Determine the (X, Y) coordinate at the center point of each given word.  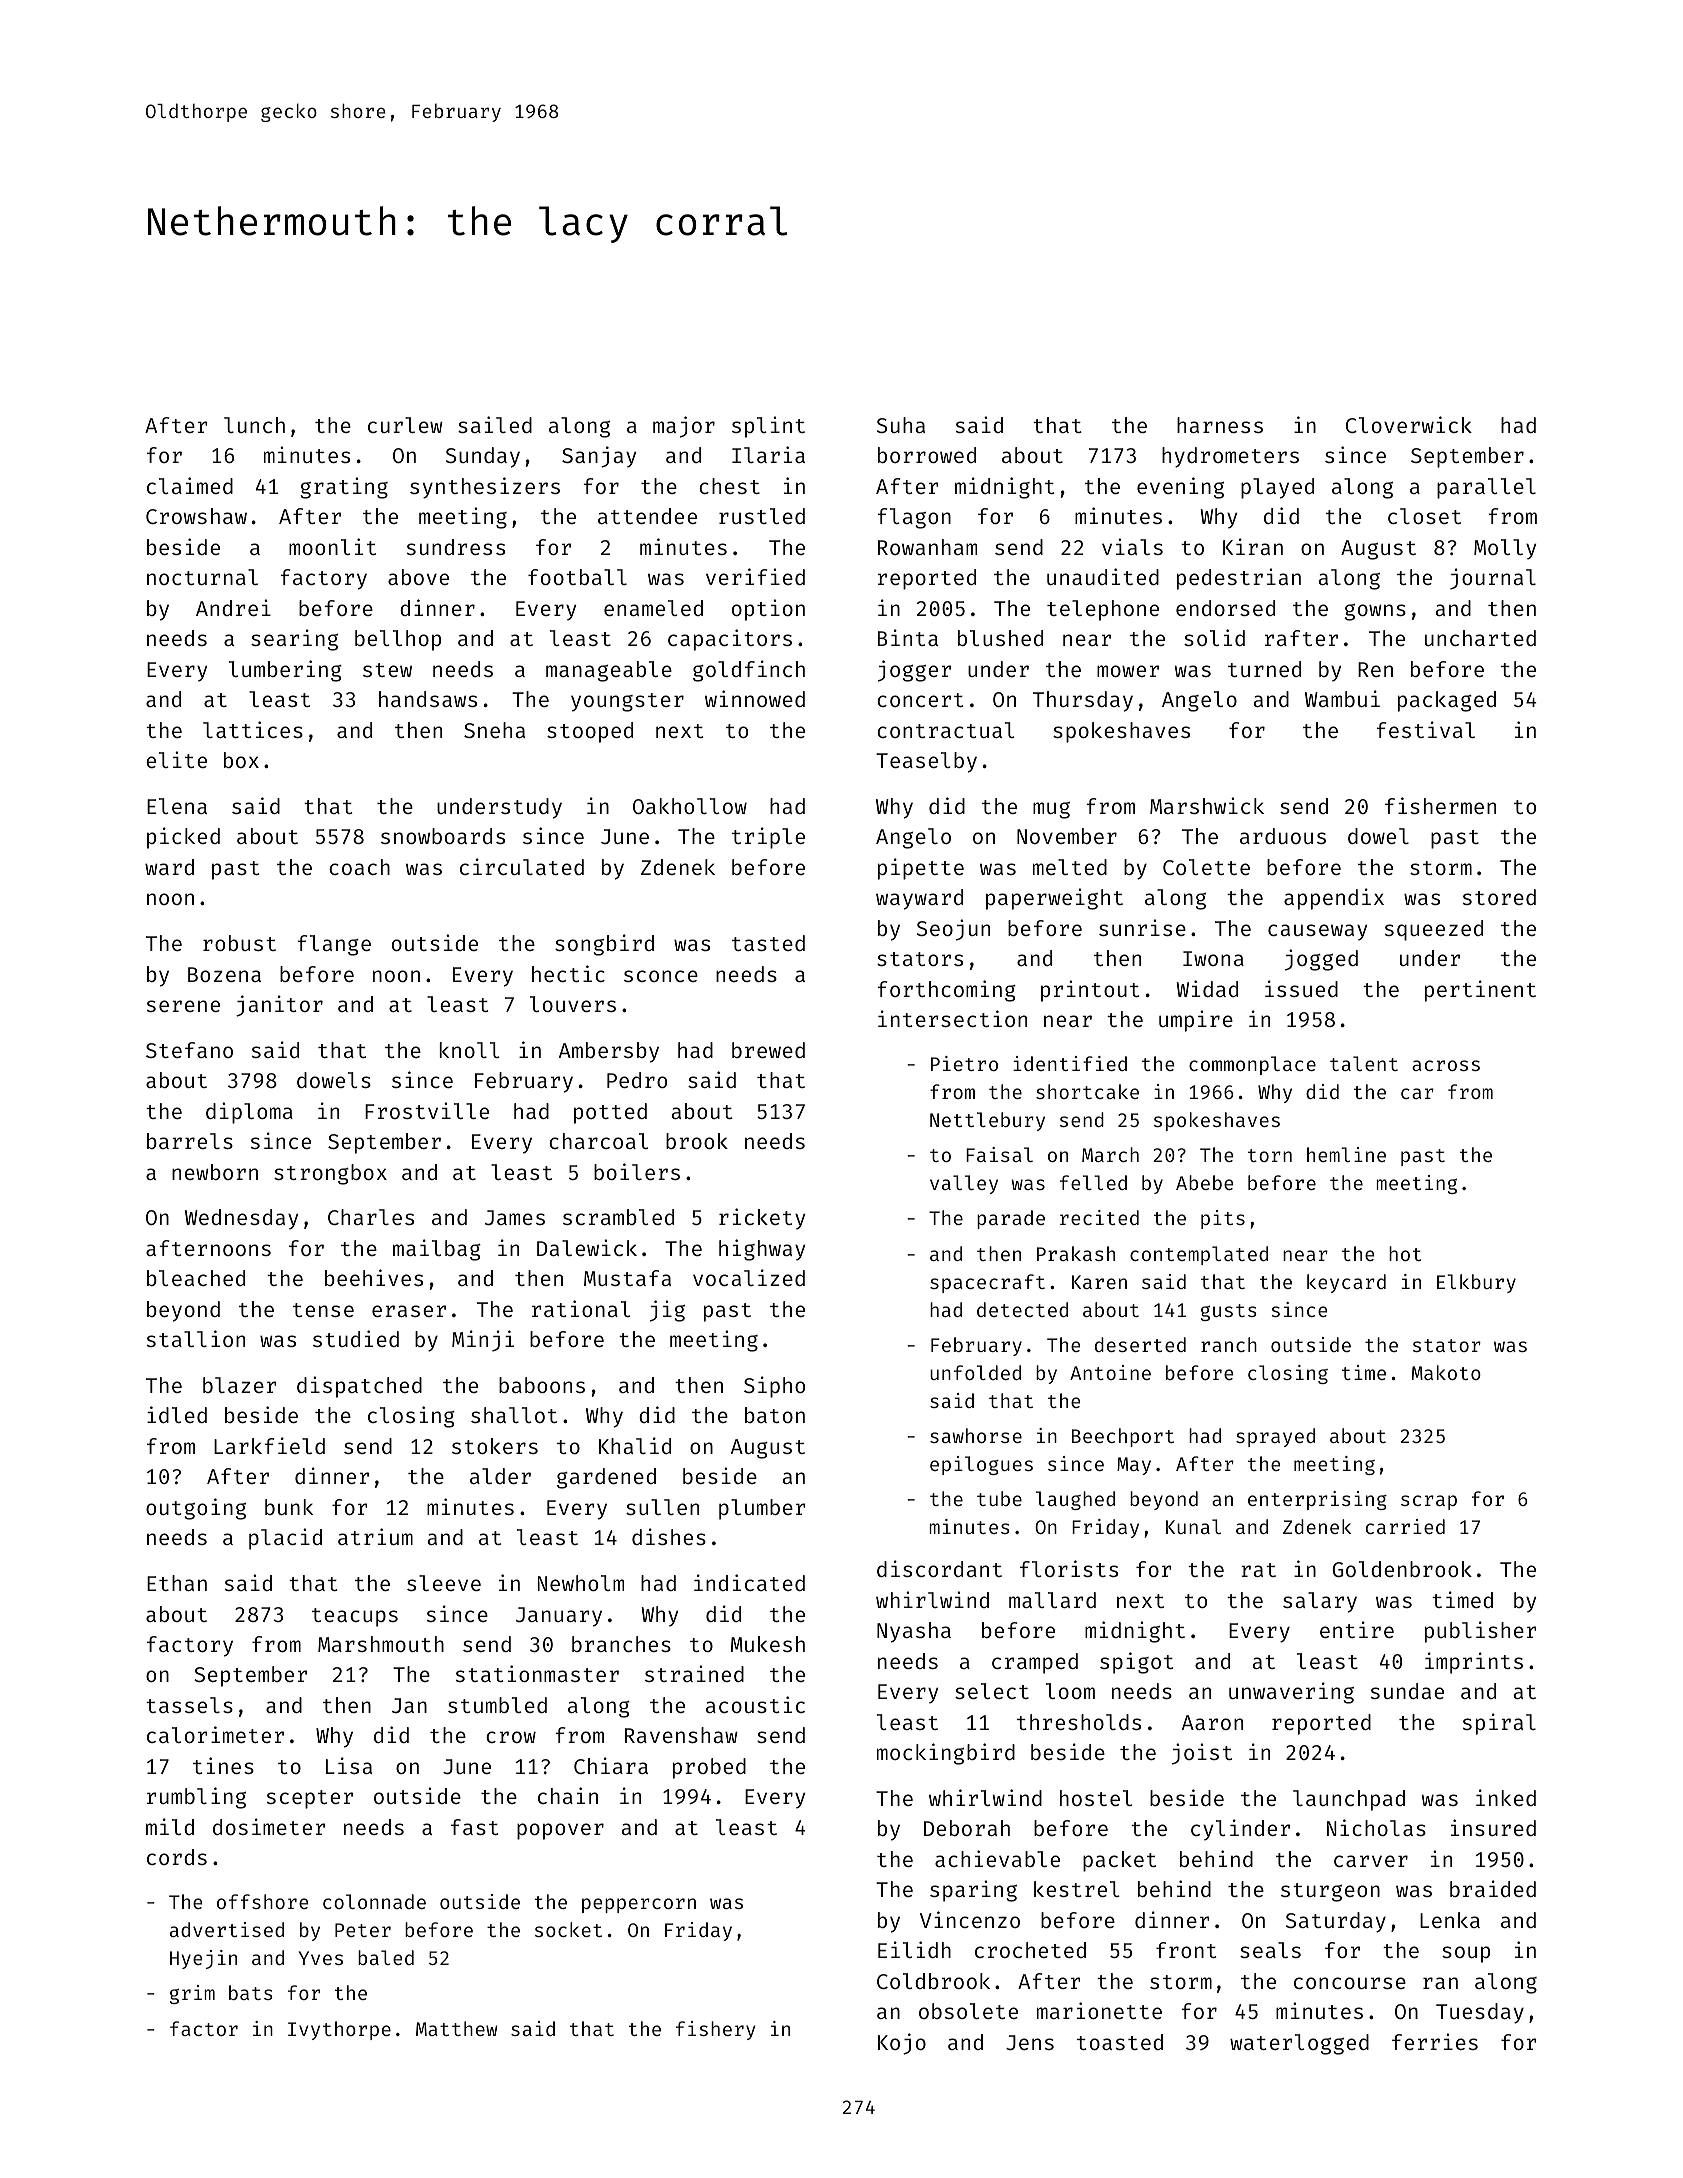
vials (1132, 546)
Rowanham (927, 547)
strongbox (330, 1174)
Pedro (637, 1080)
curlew (405, 425)
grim (192, 1994)
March (1110, 1154)
